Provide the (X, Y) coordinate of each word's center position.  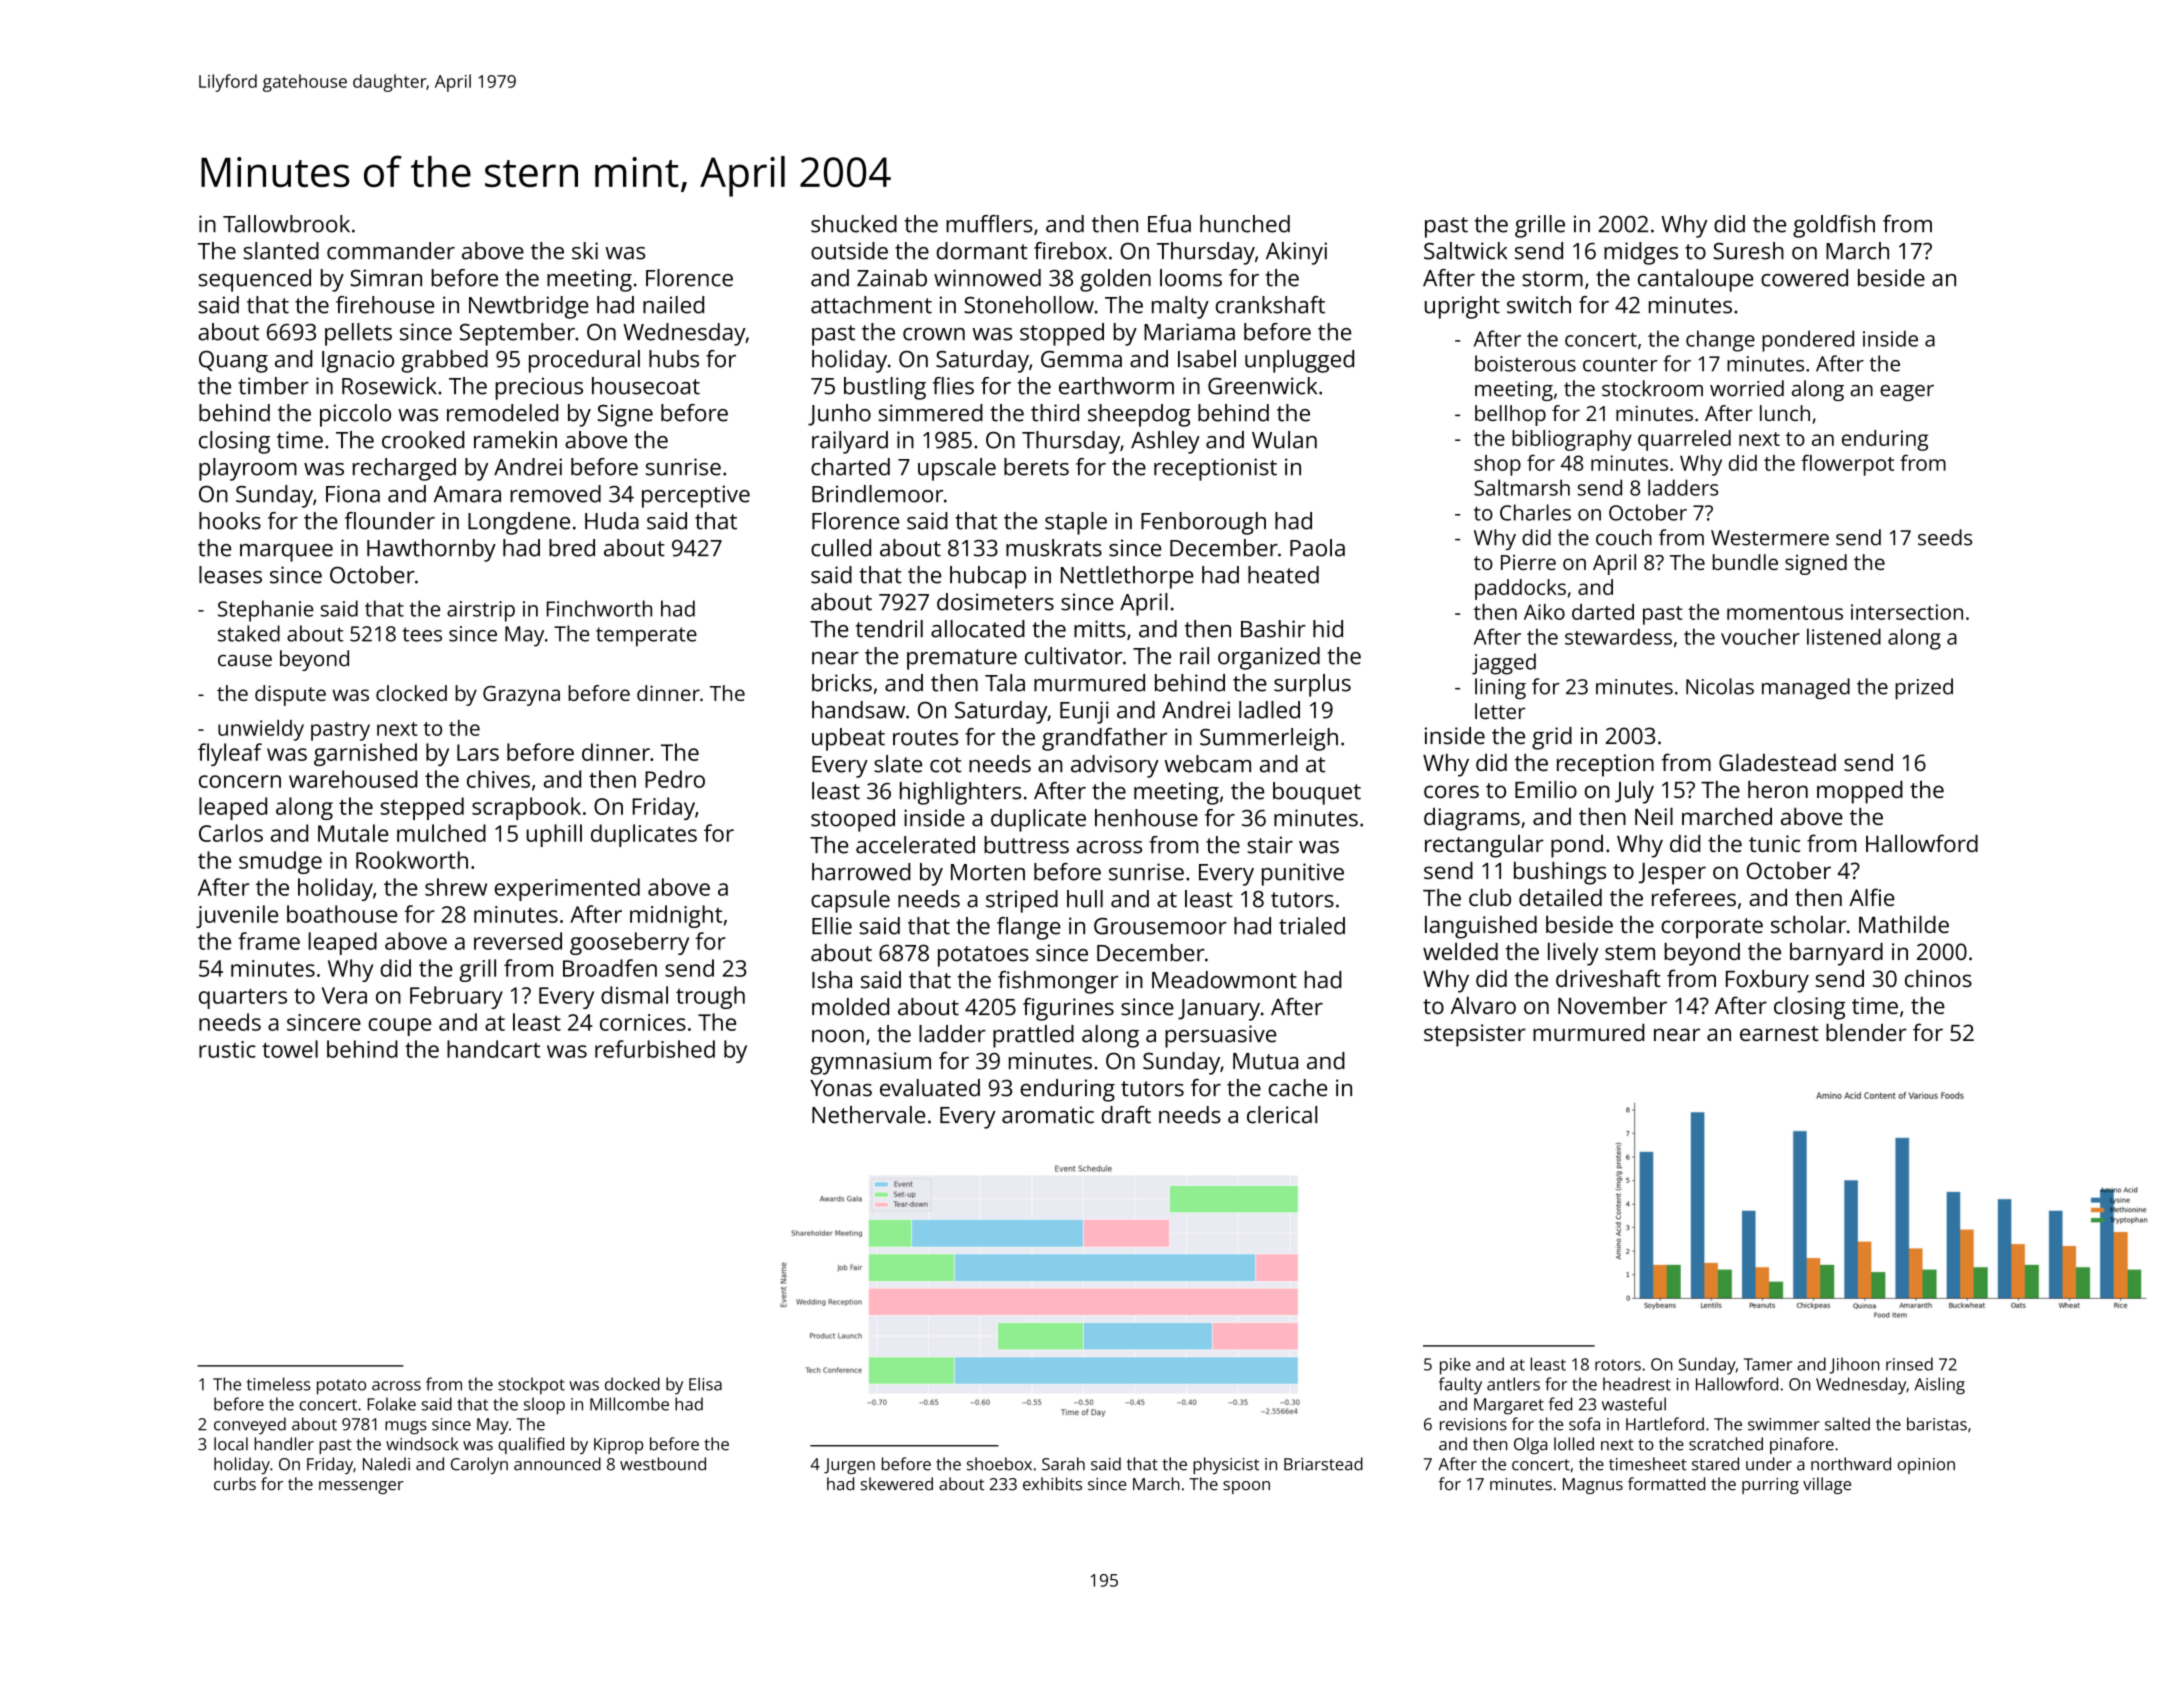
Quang (233, 361)
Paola (1317, 548)
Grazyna (521, 696)
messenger (361, 1487)
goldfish (1834, 226)
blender (1866, 1032)
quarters (243, 998)
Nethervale (868, 1115)
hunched (1245, 224)
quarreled (1684, 440)
